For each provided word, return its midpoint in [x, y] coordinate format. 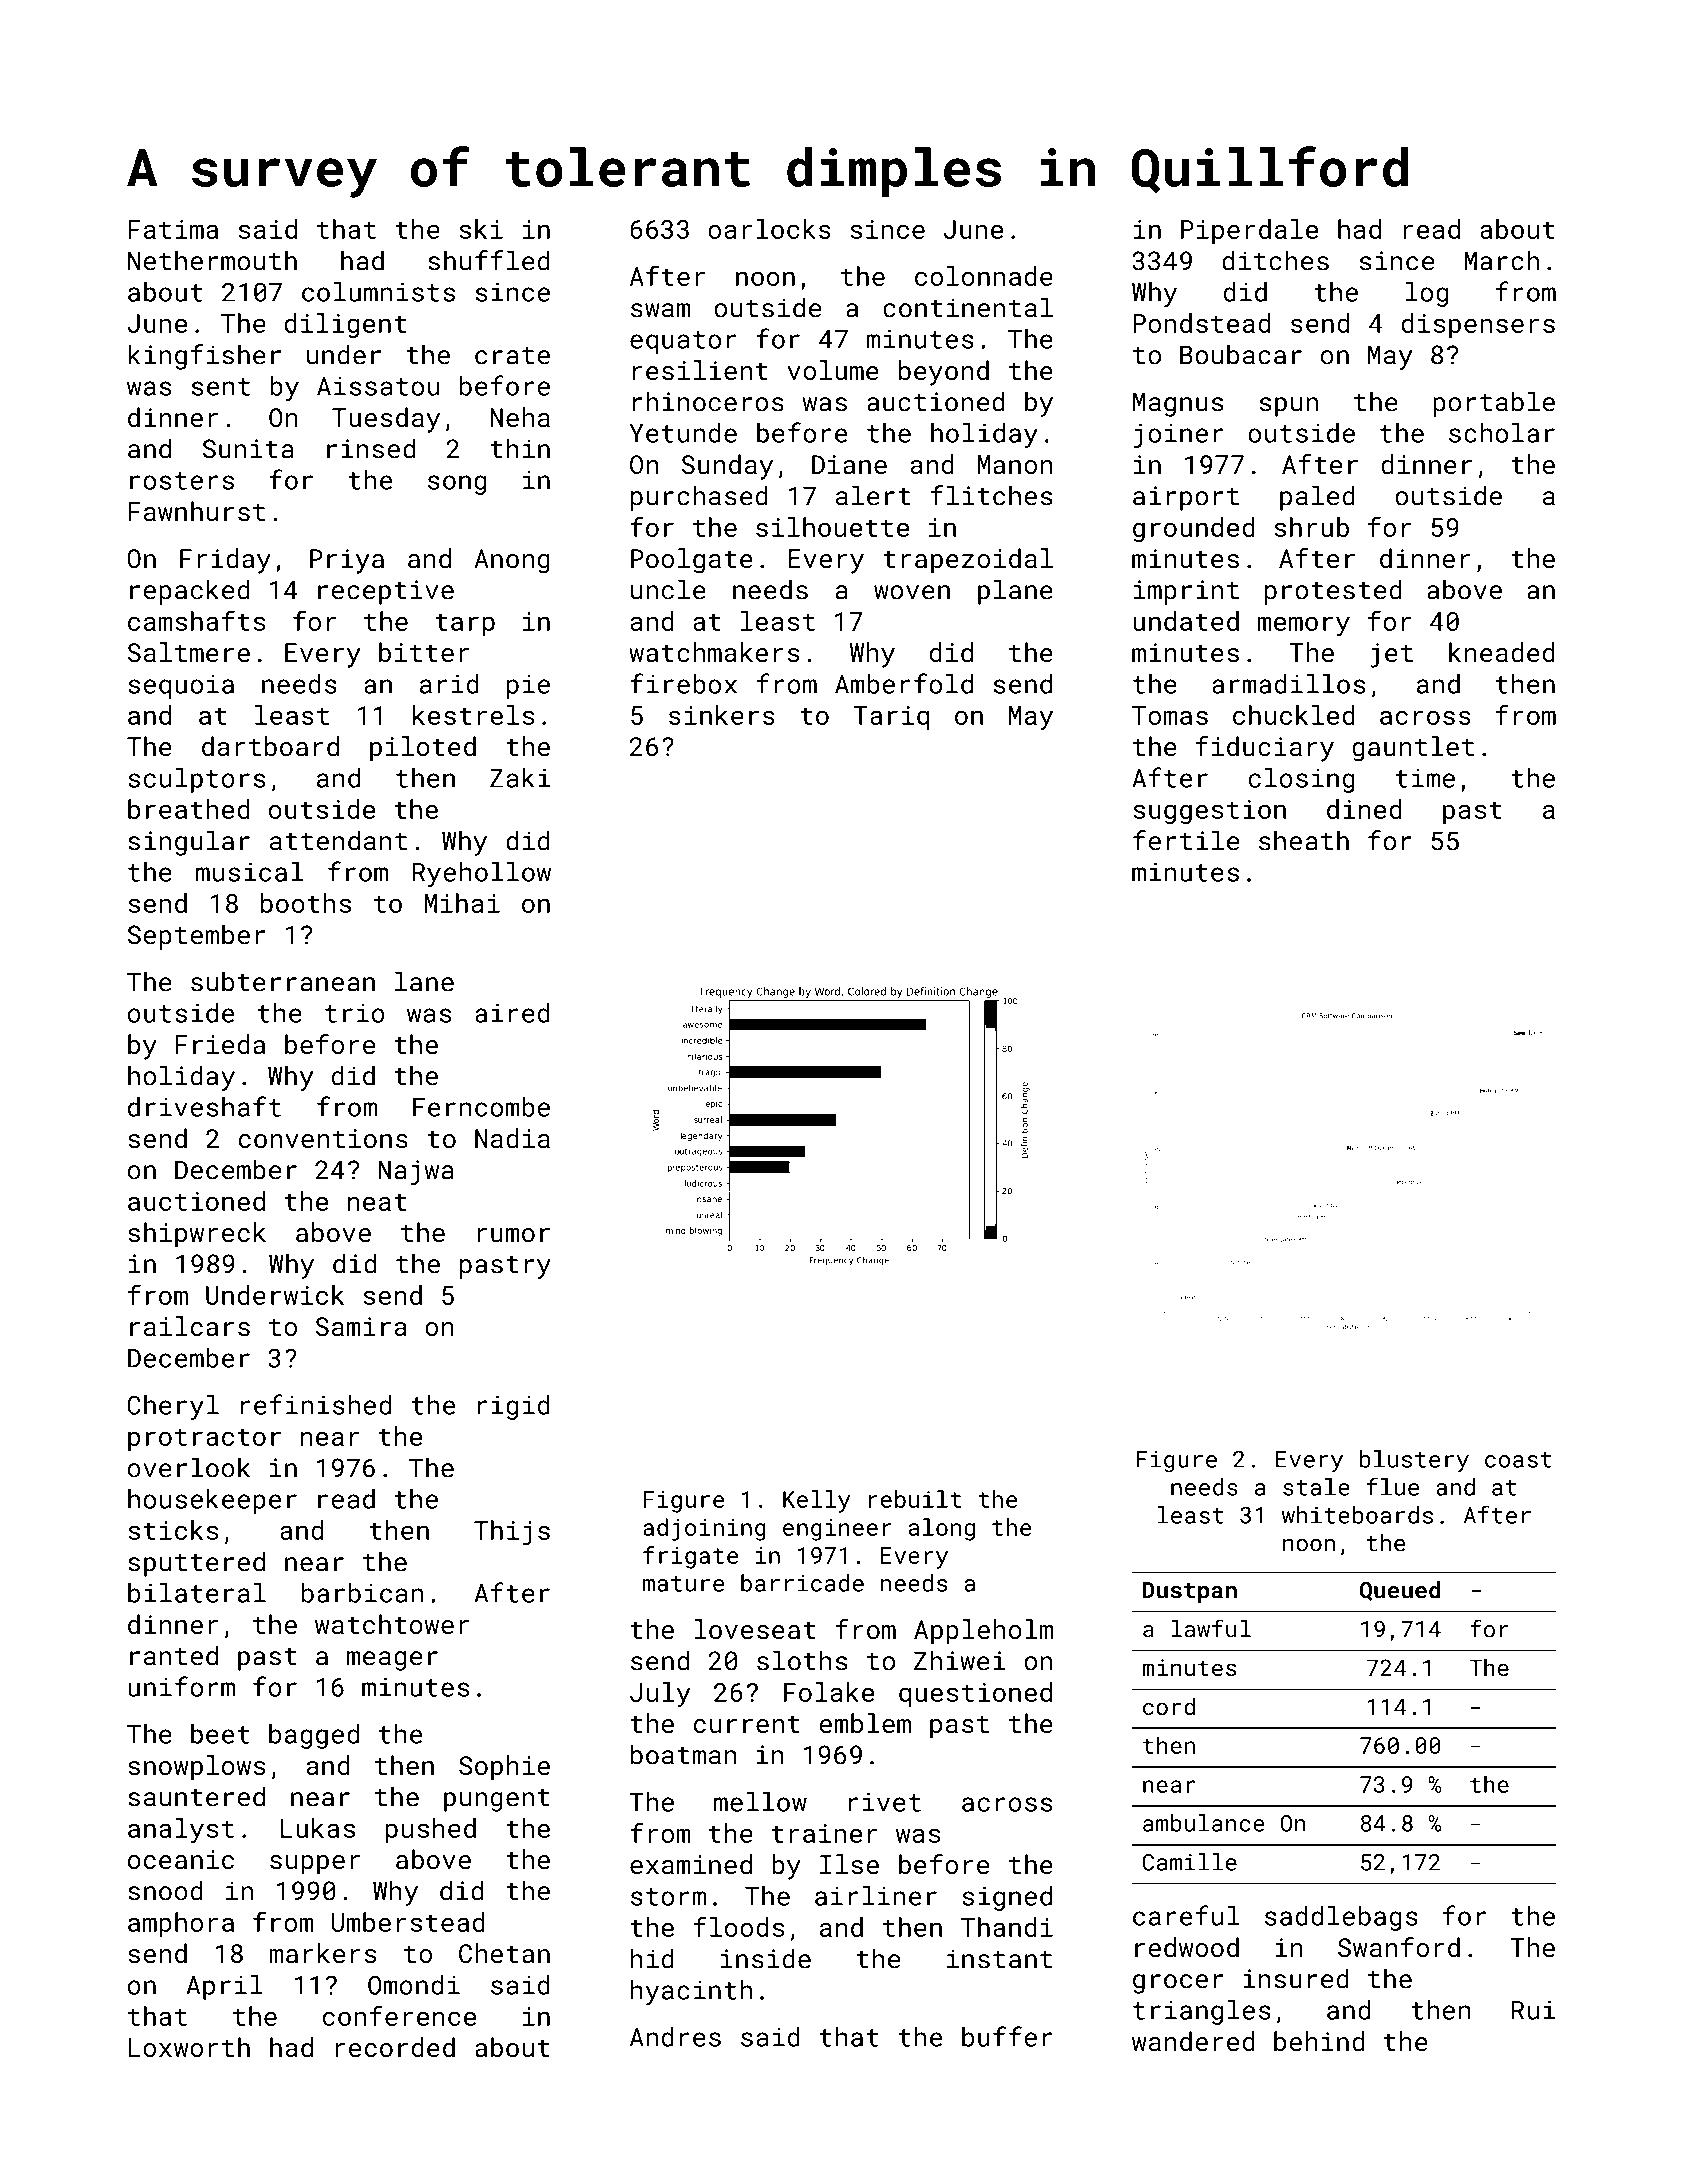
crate [512, 356]
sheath [1304, 840]
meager [392, 1661]
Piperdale [1249, 231]
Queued [1400, 1591]
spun [1289, 407]
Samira [361, 1326]
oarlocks [769, 229]
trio [355, 1013]
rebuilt [915, 1499]
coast [1518, 1460]
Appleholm [983, 1632]
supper [315, 1865]
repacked [190, 592]
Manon [1015, 464]
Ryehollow [482, 874]
